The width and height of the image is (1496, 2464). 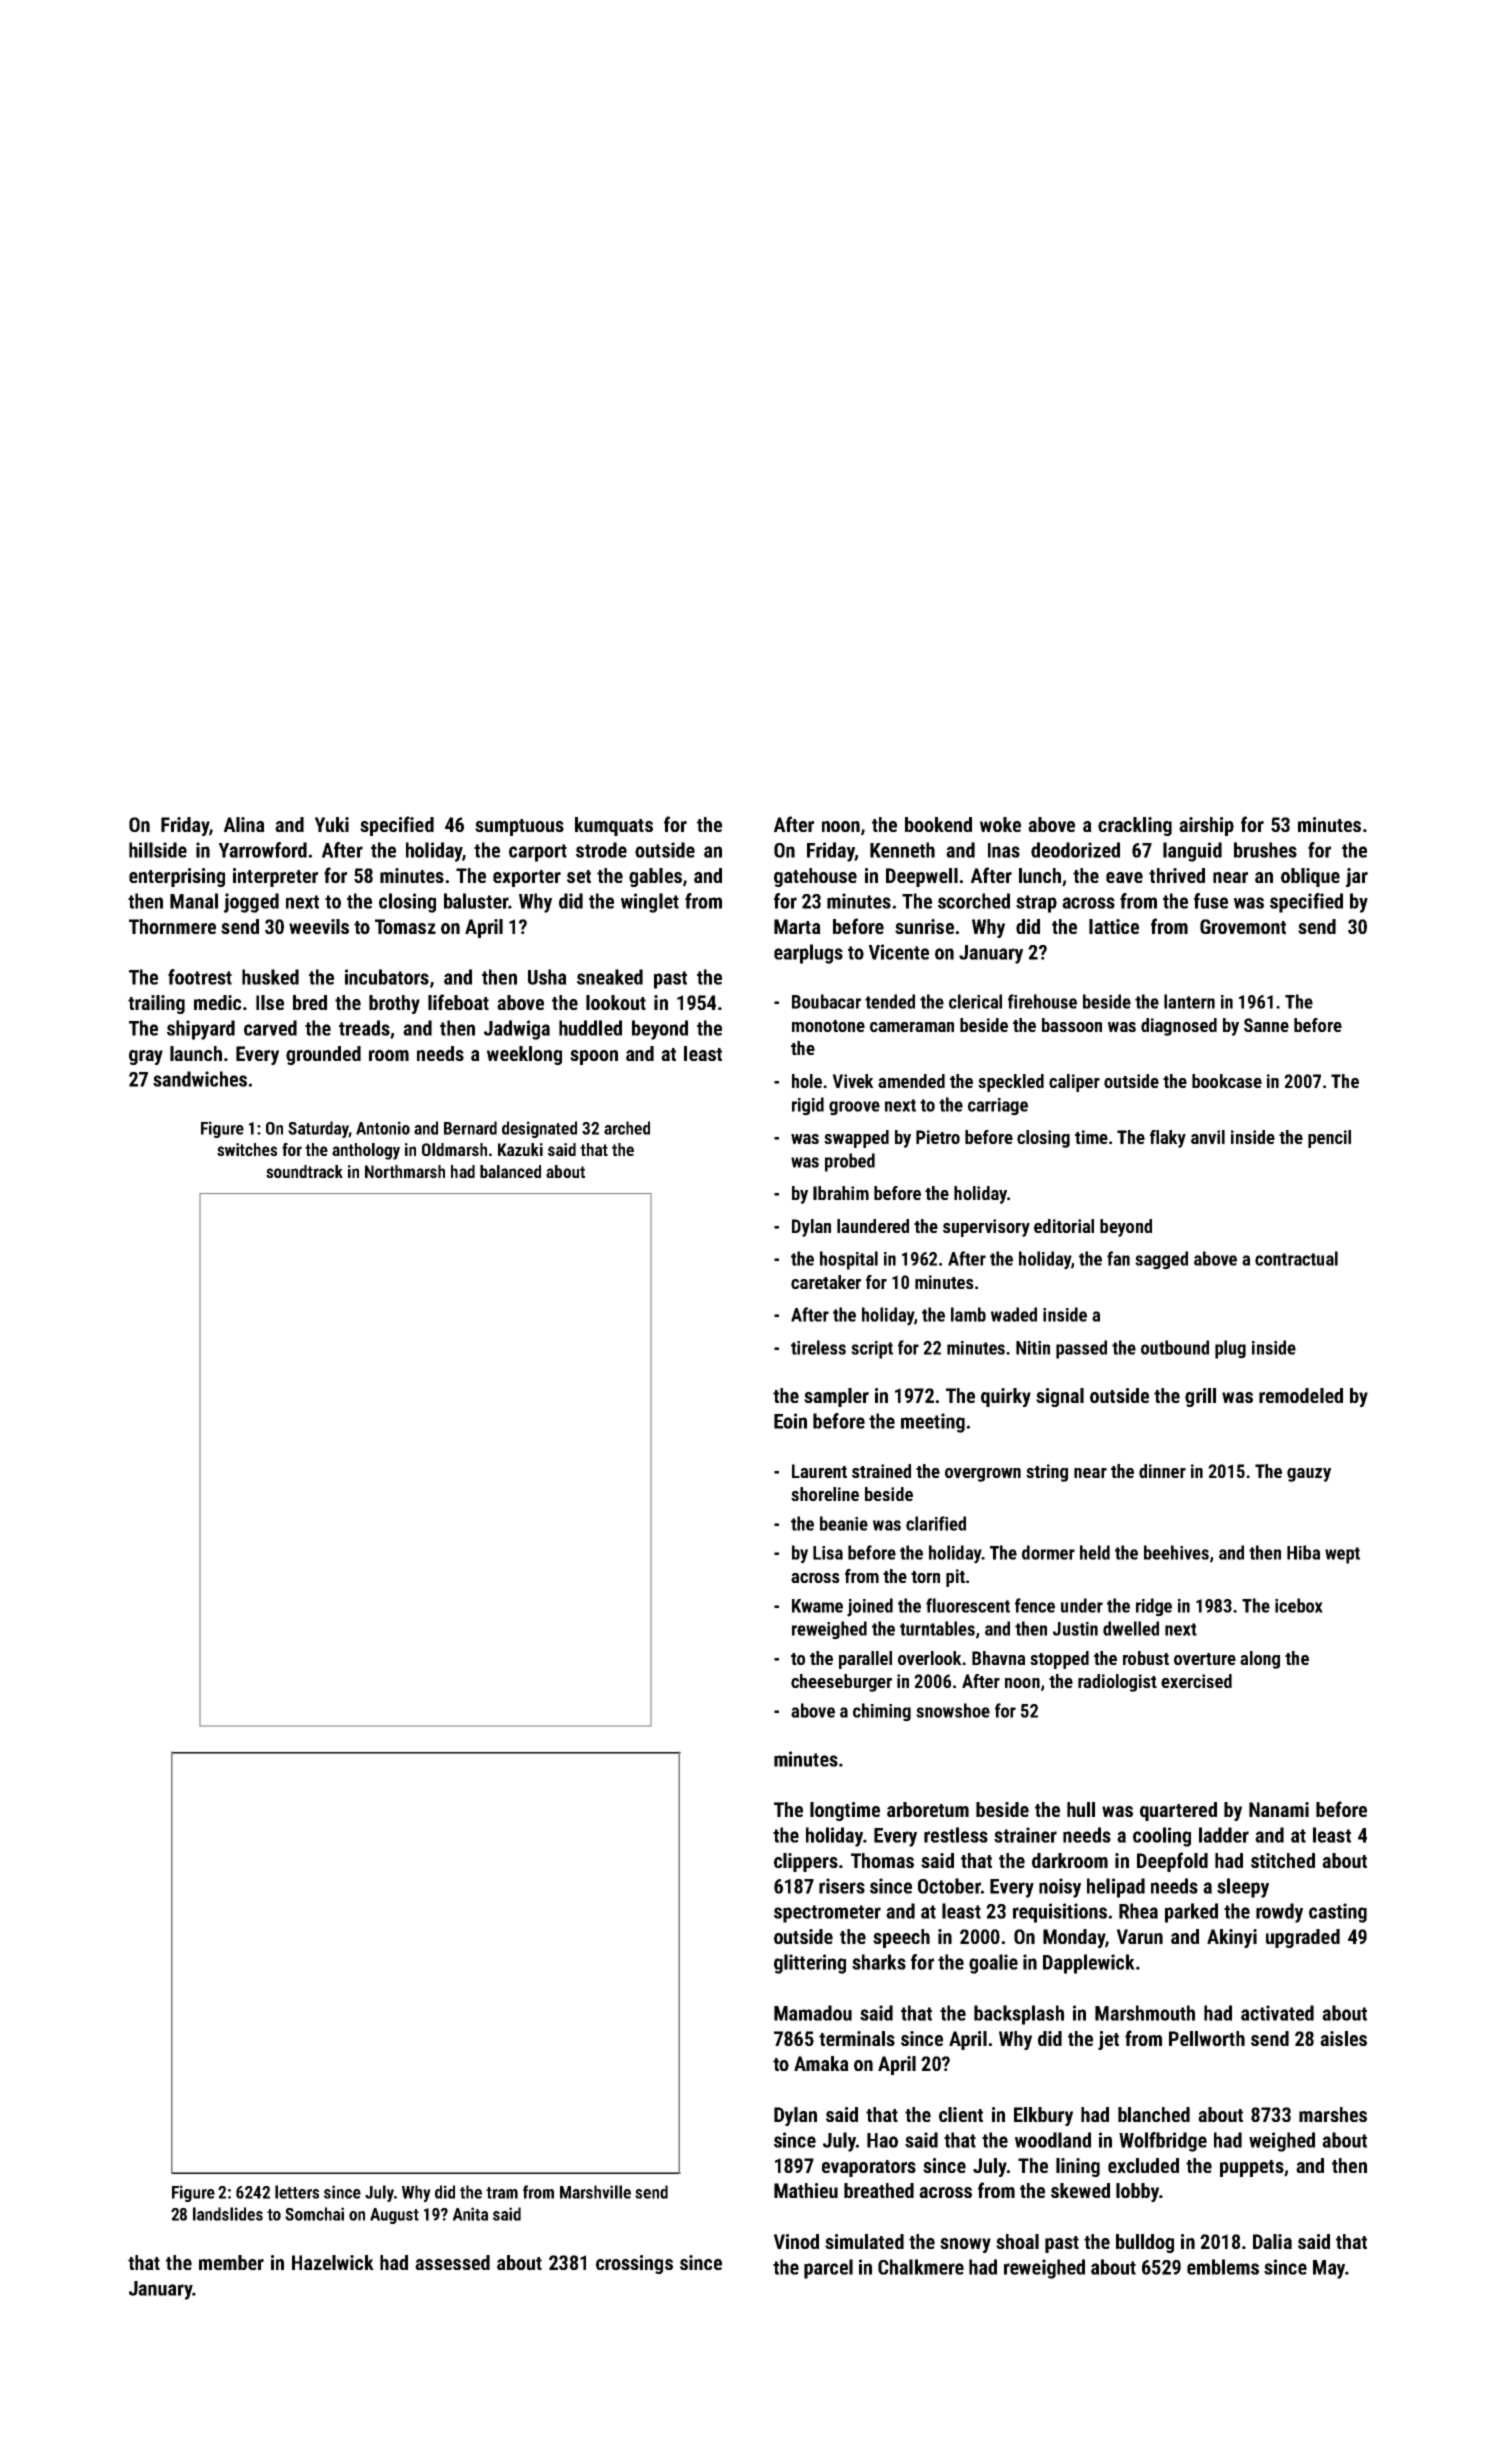 I want to click on contractual, so click(x=1296, y=1258).
